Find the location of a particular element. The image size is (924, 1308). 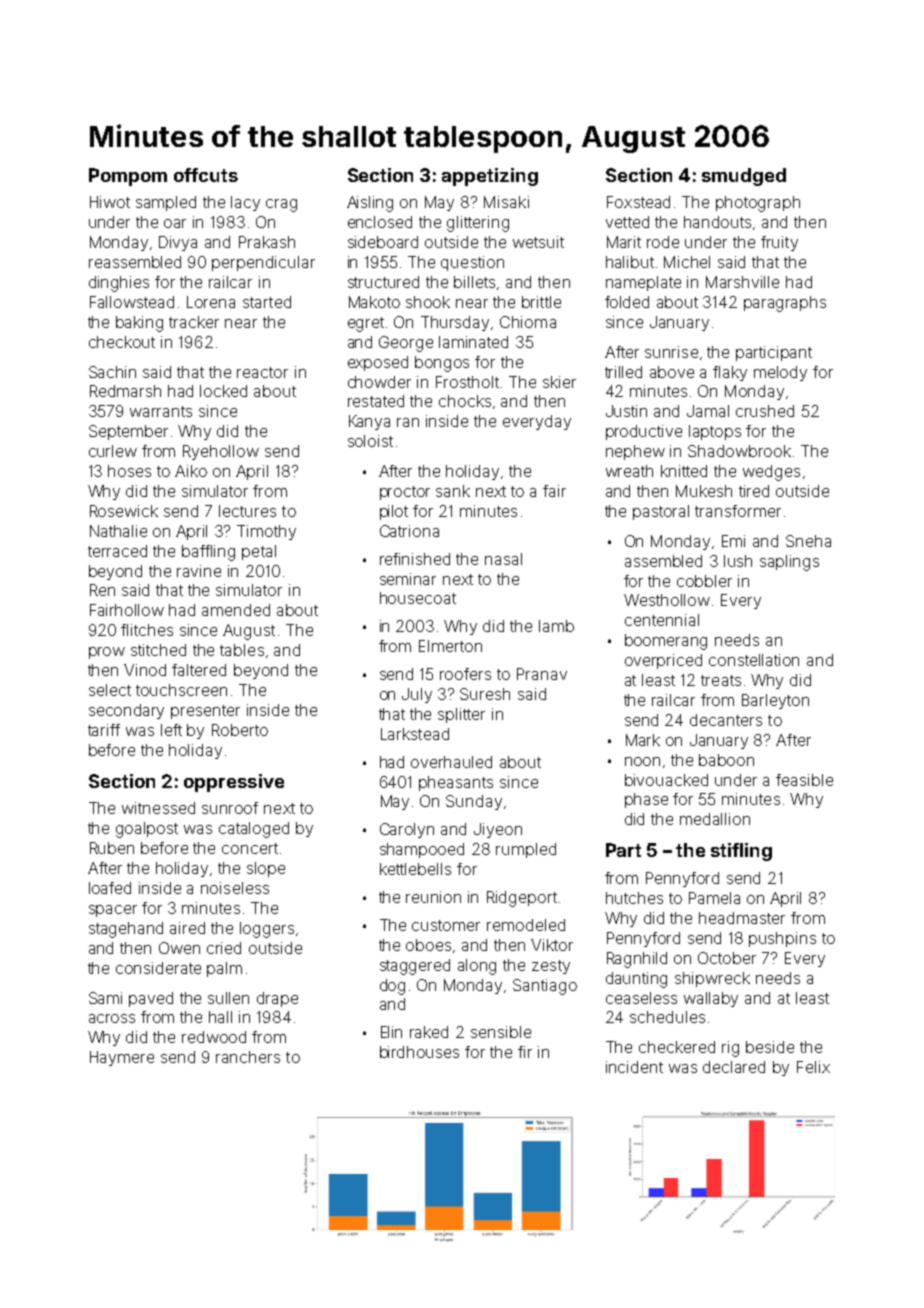

Roberto is located at coordinates (240, 730).
